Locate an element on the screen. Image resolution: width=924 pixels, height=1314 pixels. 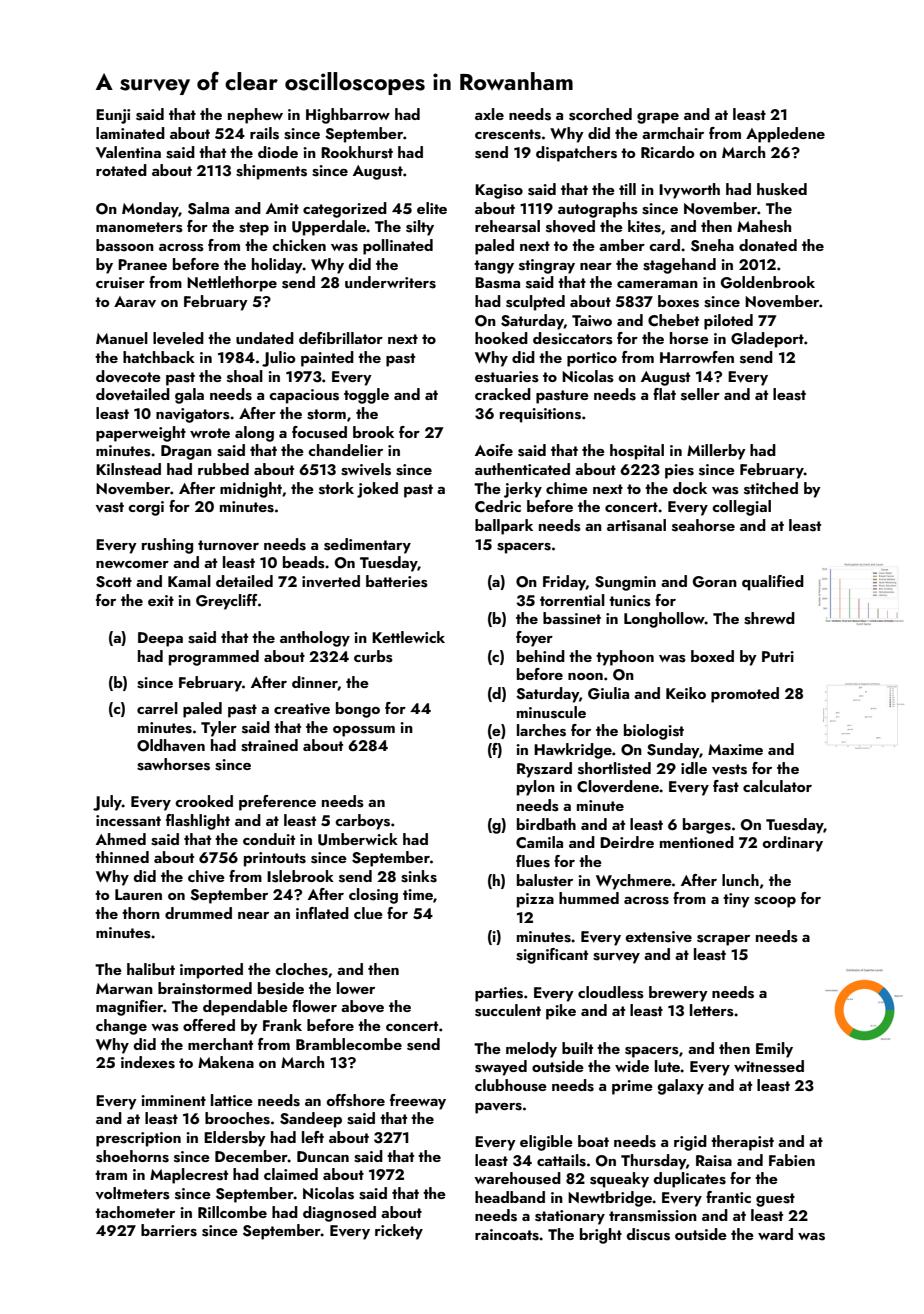
cameraman is located at coordinates (657, 284).
